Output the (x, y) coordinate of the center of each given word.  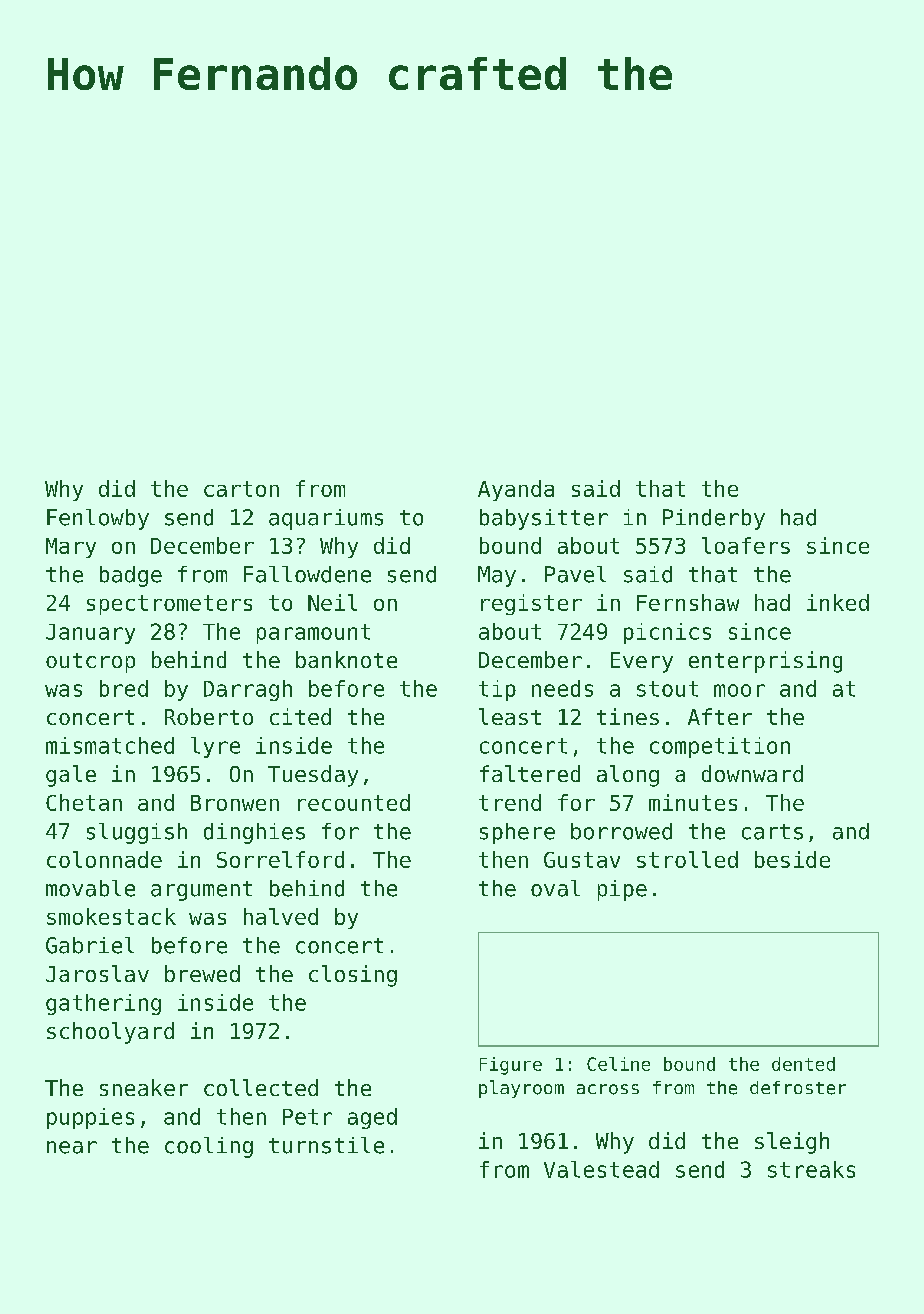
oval (555, 888)
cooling (209, 1147)
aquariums (326, 519)
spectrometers (169, 605)
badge (131, 576)
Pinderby (714, 519)
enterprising (765, 662)
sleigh (792, 1143)
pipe (622, 890)
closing (353, 976)
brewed (202, 973)
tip (497, 690)
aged (372, 1118)
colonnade (104, 859)
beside (792, 859)
